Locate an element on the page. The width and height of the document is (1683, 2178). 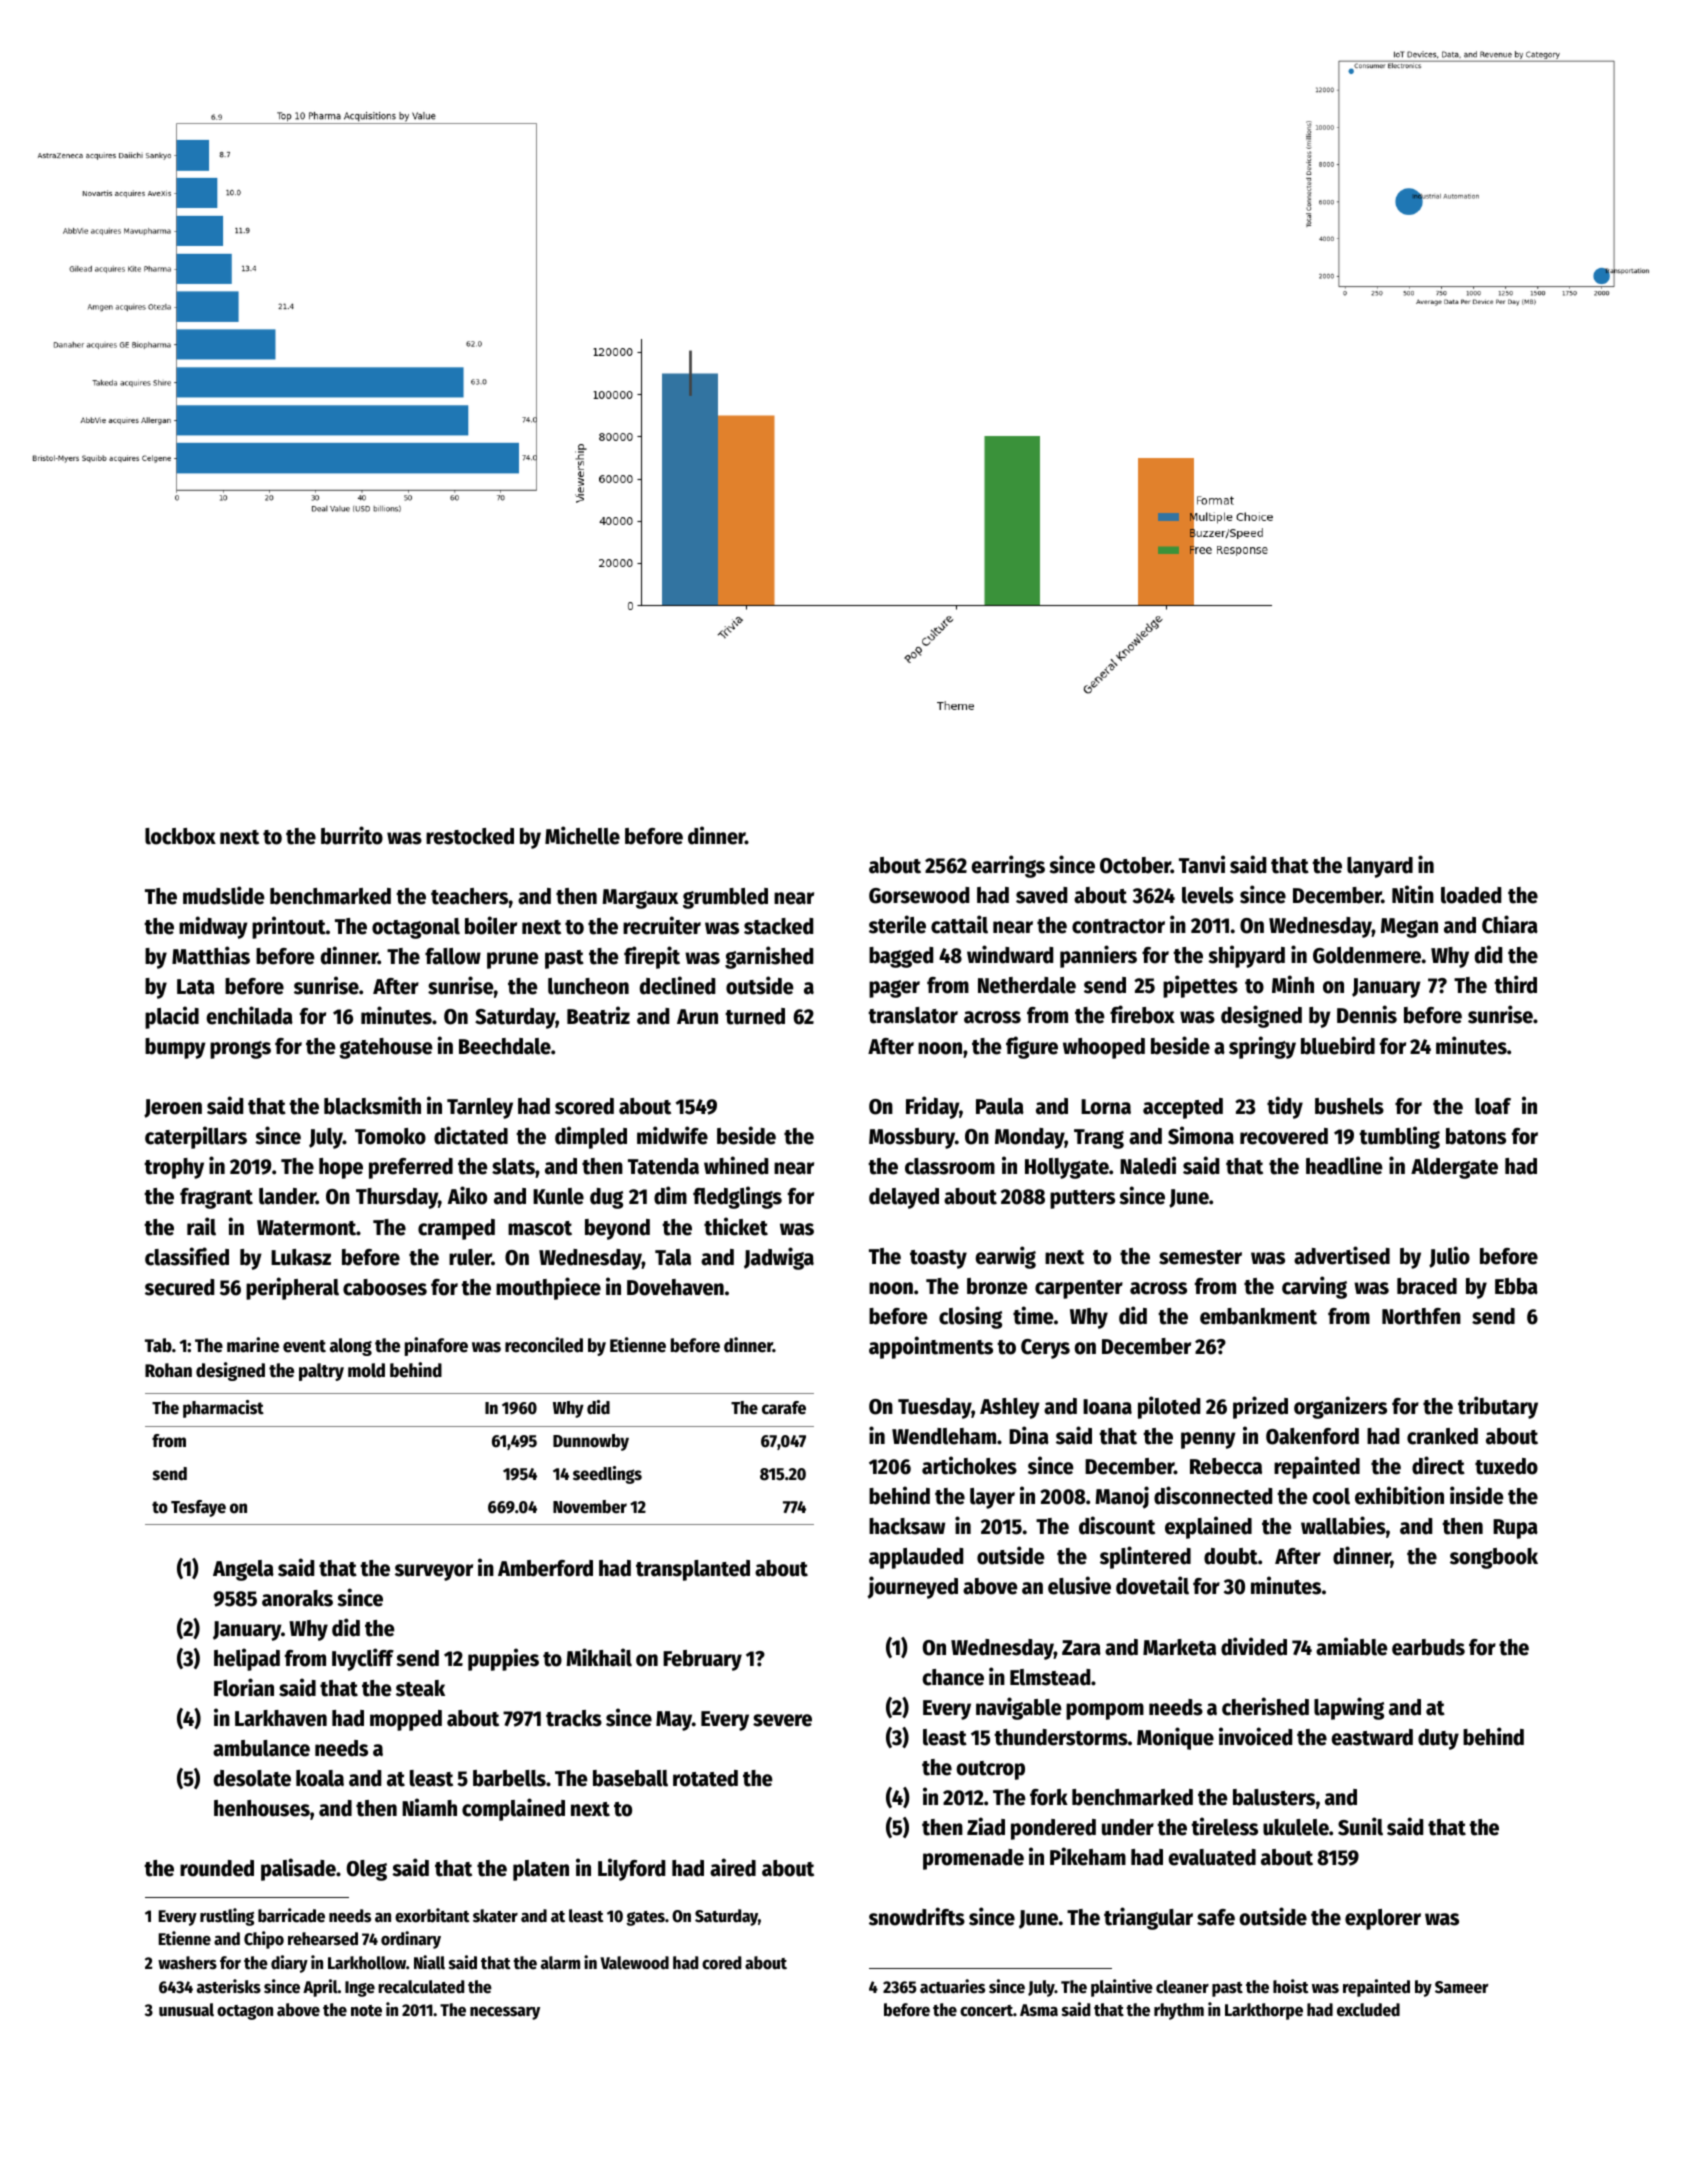
lockbox is located at coordinates (180, 836).
